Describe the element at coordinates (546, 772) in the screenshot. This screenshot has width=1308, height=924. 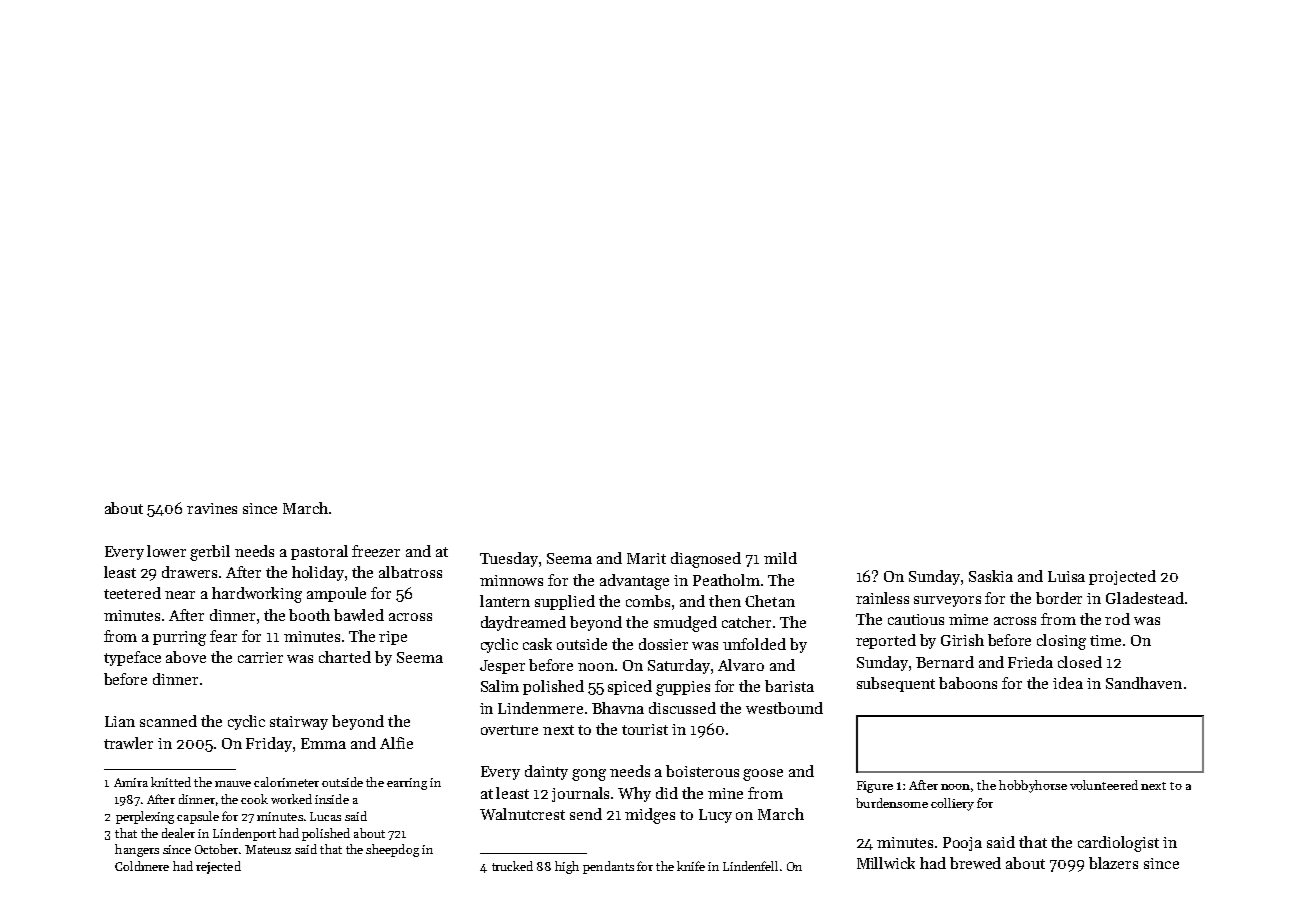
I see `dainty` at that location.
